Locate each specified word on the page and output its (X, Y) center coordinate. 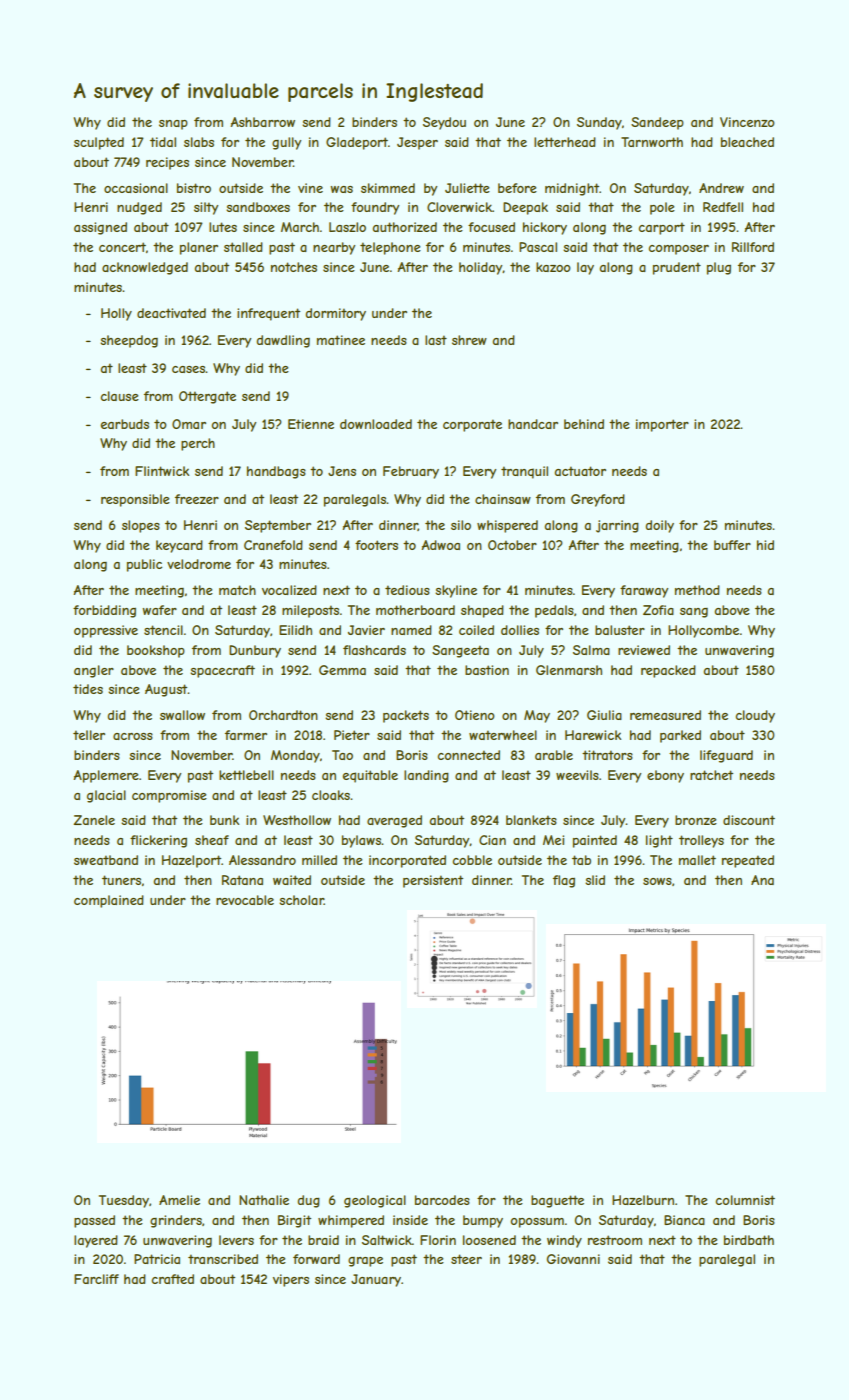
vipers (291, 1280)
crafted (172, 1279)
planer (199, 248)
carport (661, 228)
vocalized (289, 590)
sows (657, 881)
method (697, 590)
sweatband (106, 860)
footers (376, 545)
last (436, 340)
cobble (472, 860)
